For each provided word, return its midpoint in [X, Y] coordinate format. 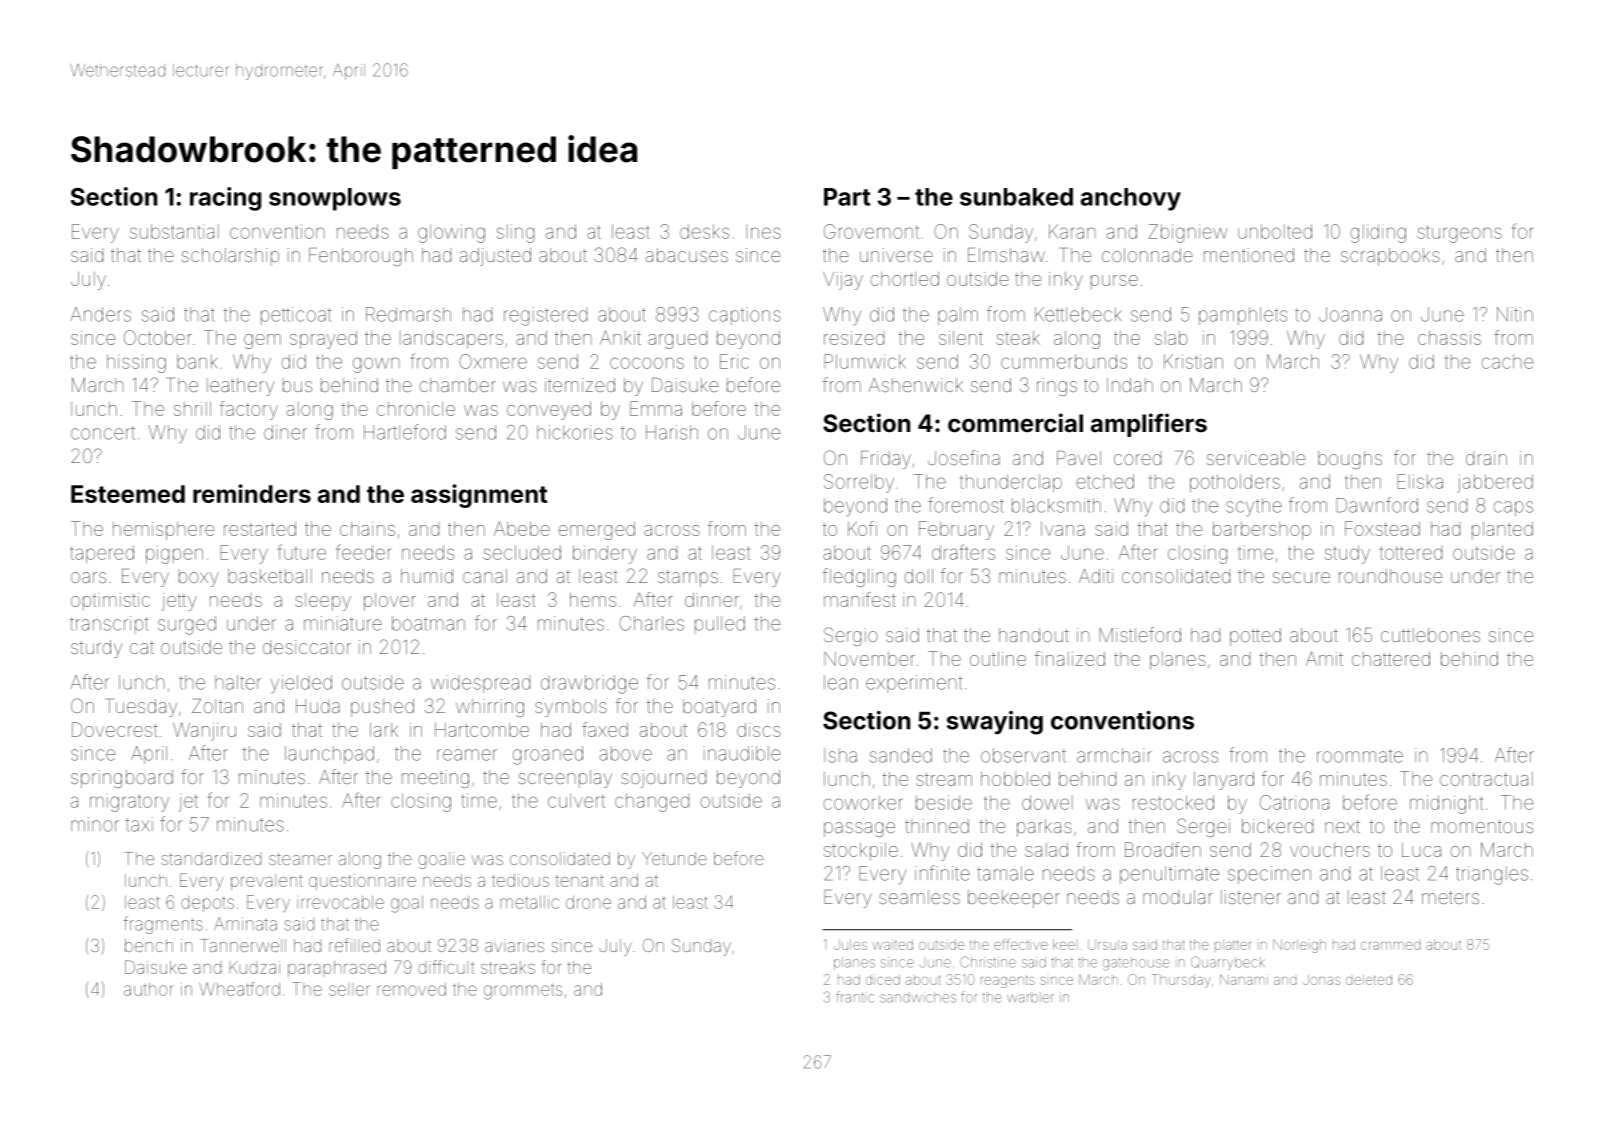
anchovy [1131, 199]
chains [367, 529]
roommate [1360, 756]
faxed [605, 729]
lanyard [1224, 781]
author [149, 989]
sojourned [663, 779]
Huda [318, 706]
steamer [300, 859]
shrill [192, 409]
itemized [580, 385]
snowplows [335, 199]
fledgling [859, 577]
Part [847, 197]
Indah [1130, 385]
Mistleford [1140, 634]
